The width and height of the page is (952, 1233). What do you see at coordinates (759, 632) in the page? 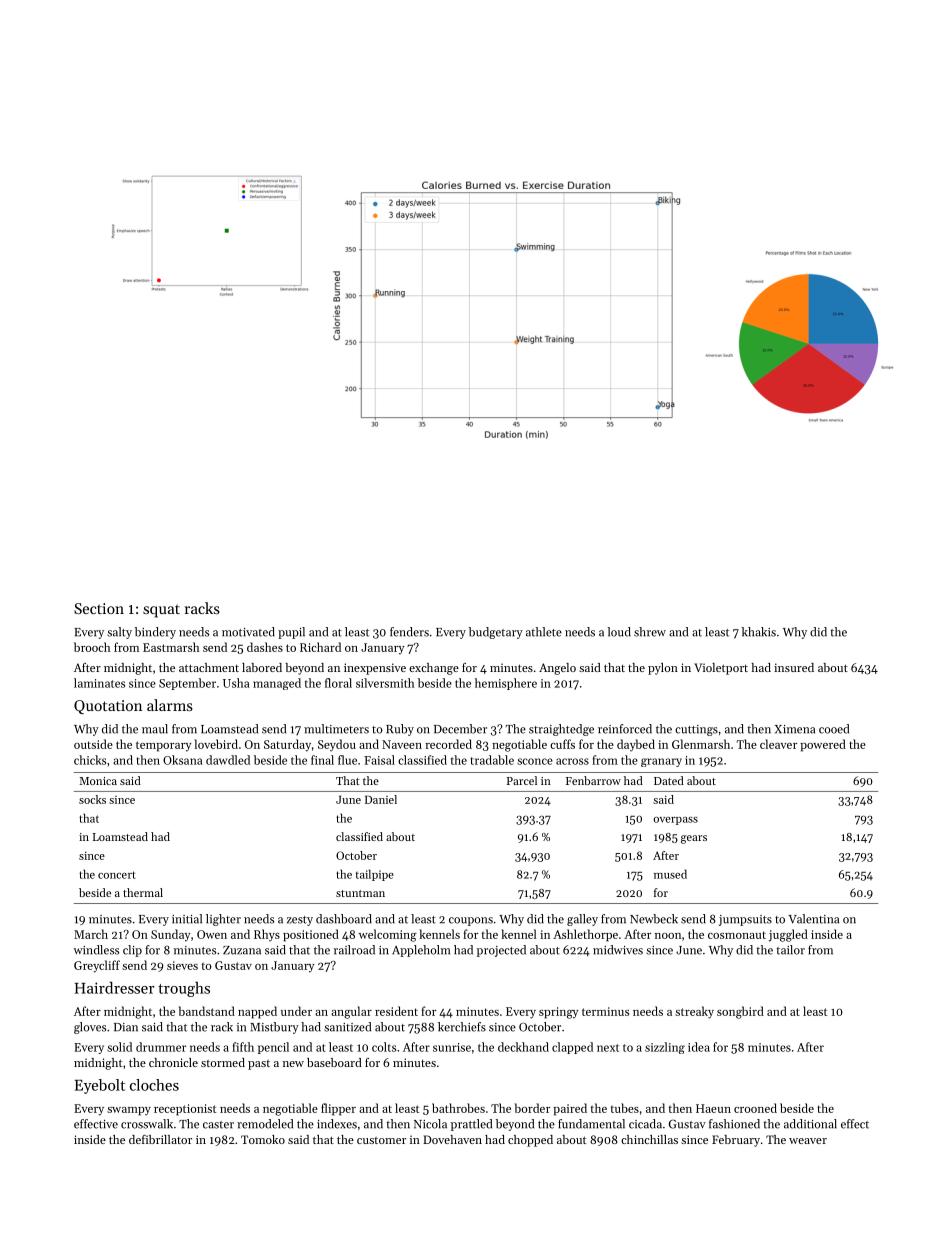
I see `khakis` at bounding box center [759, 632].
